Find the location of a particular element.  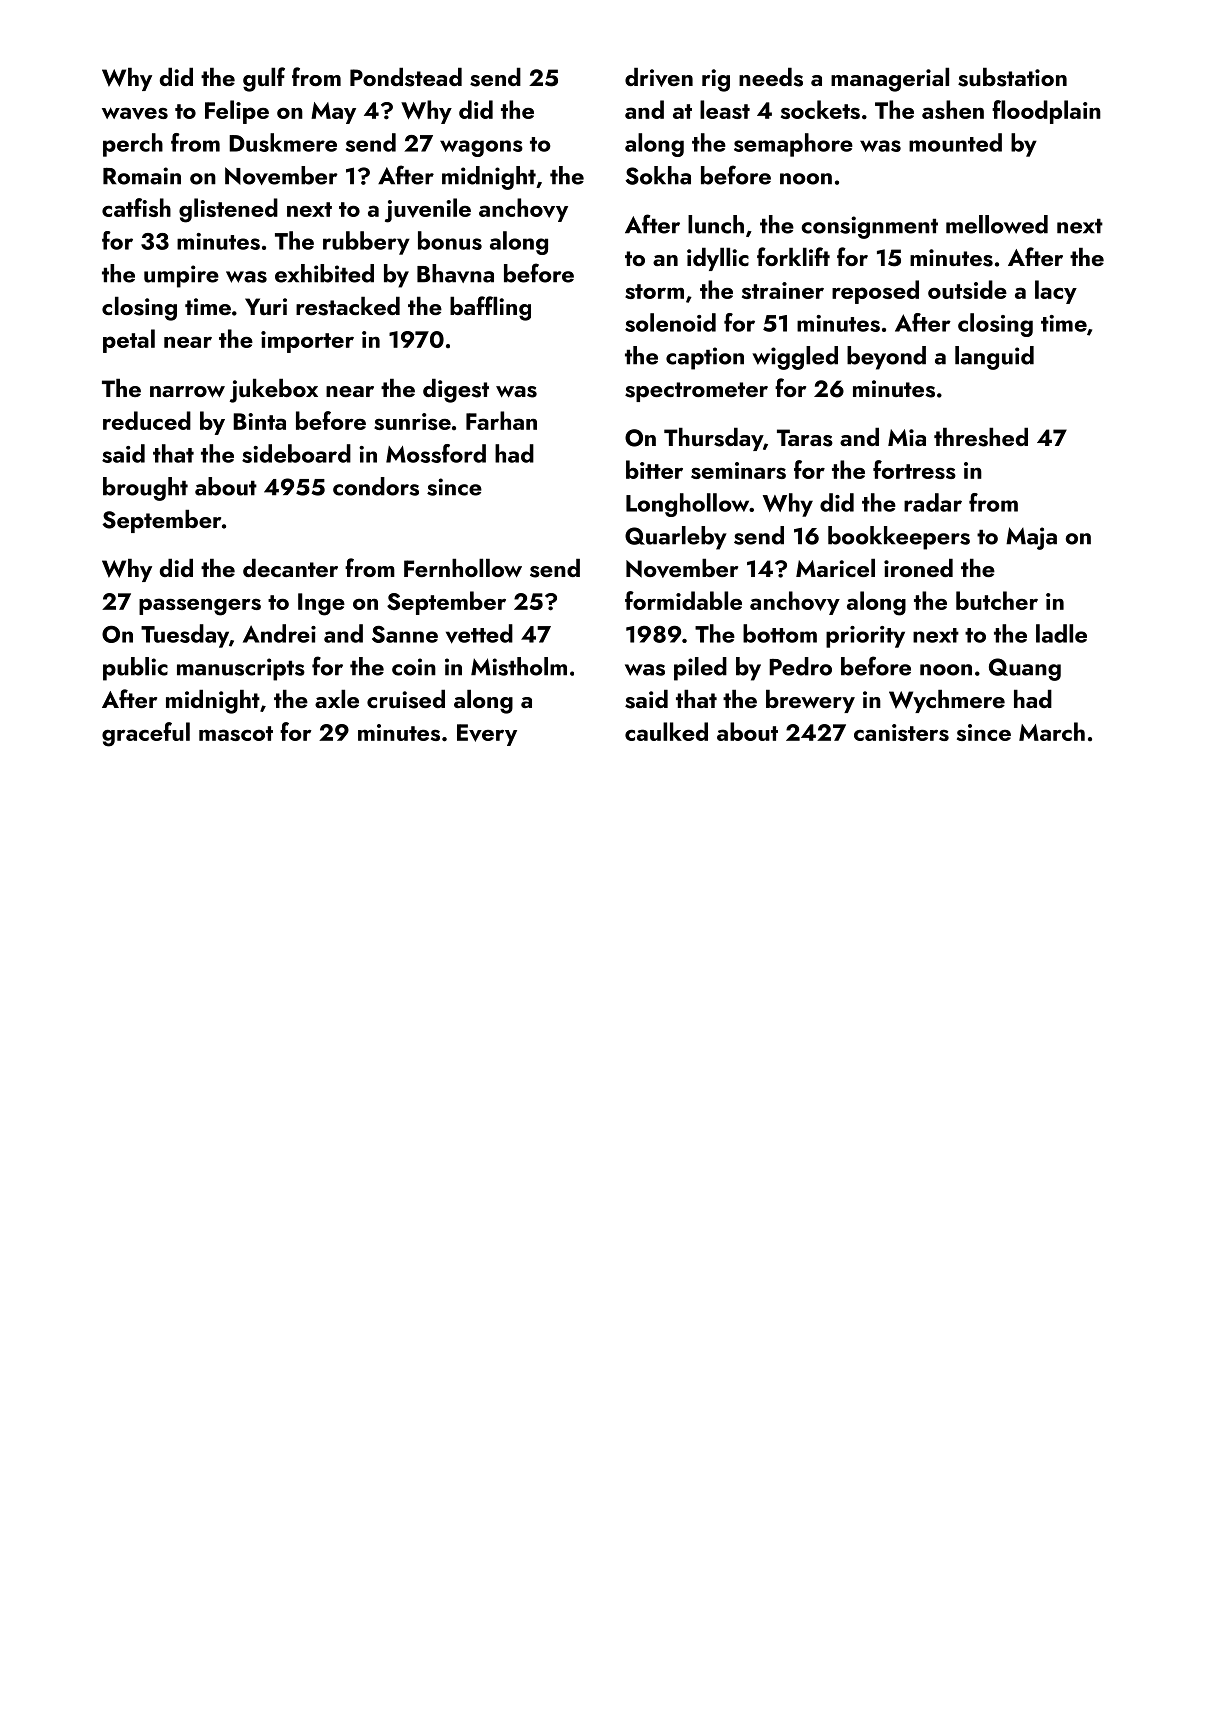

importer is located at coordinates (307, 342).
